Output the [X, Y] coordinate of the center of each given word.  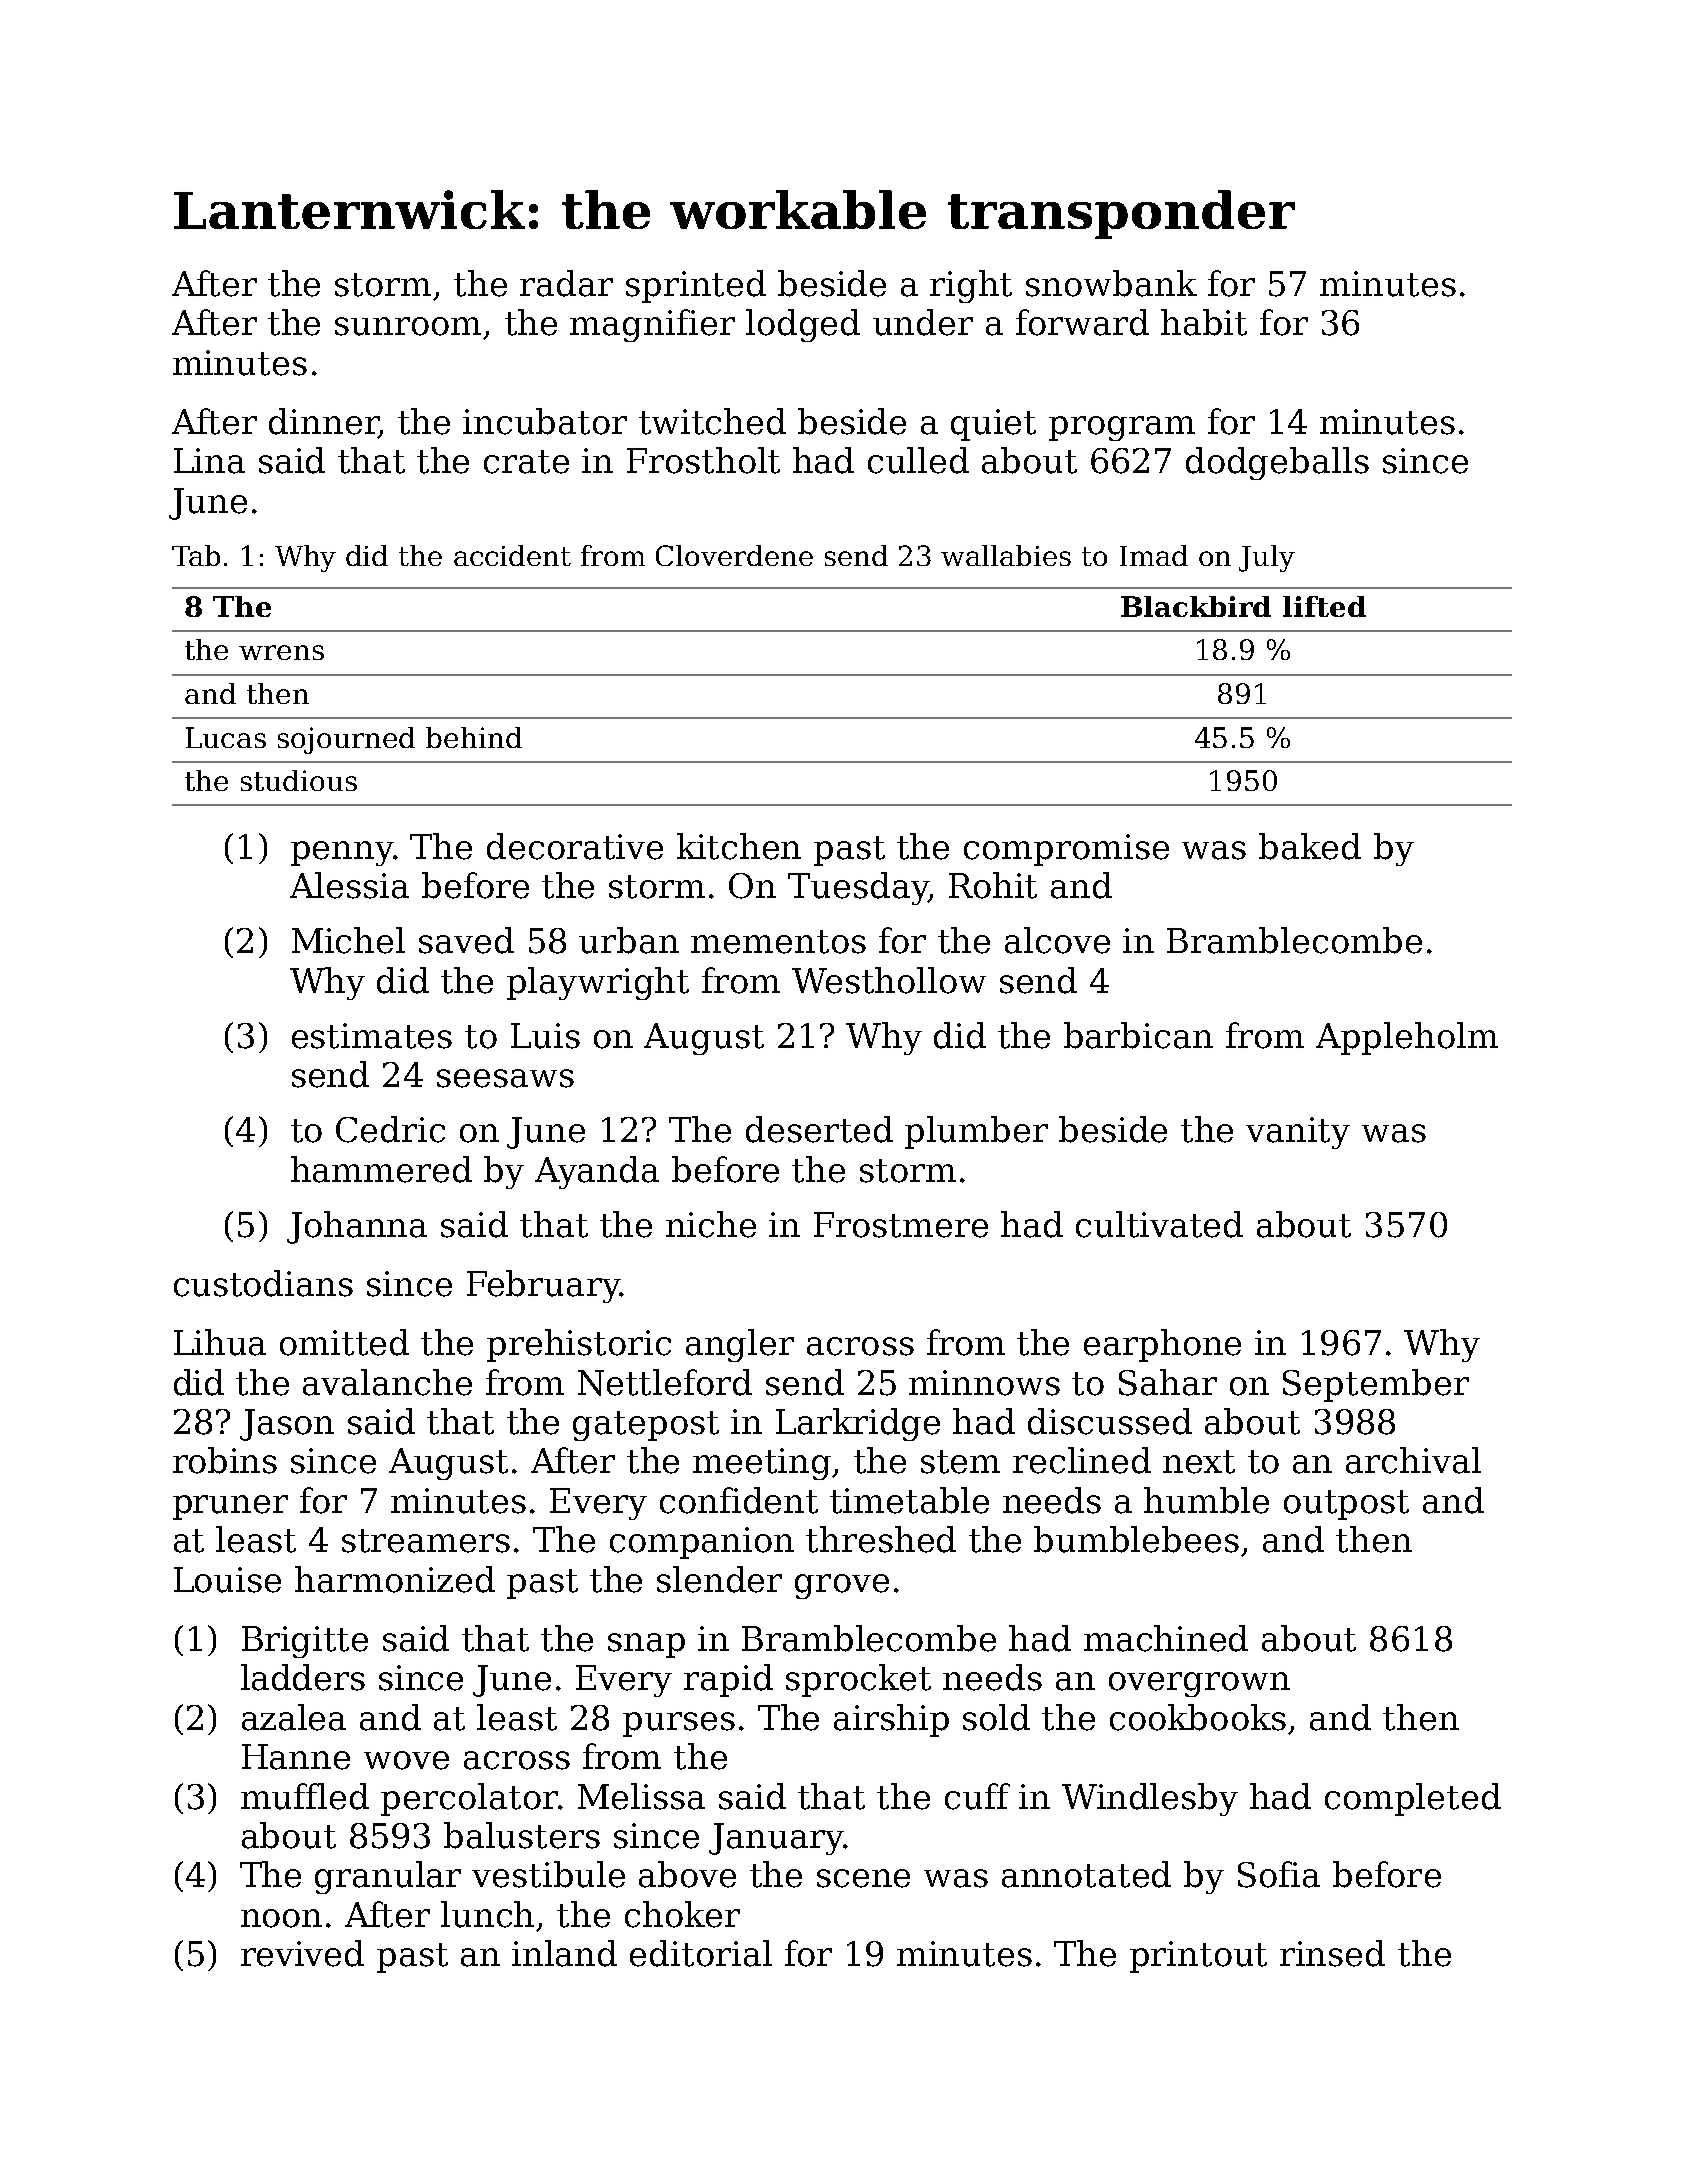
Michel [348, 940]
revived [302, 1953]
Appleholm [1407, 1038]
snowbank [1111, 283]
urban [629, 940]
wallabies [1006, 555]
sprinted [696, 286]
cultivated [1159, 1224]
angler [740, 1345]
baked [1310, 846]
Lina [209, 461]
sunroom [408, 326]
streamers [426, 1541]
